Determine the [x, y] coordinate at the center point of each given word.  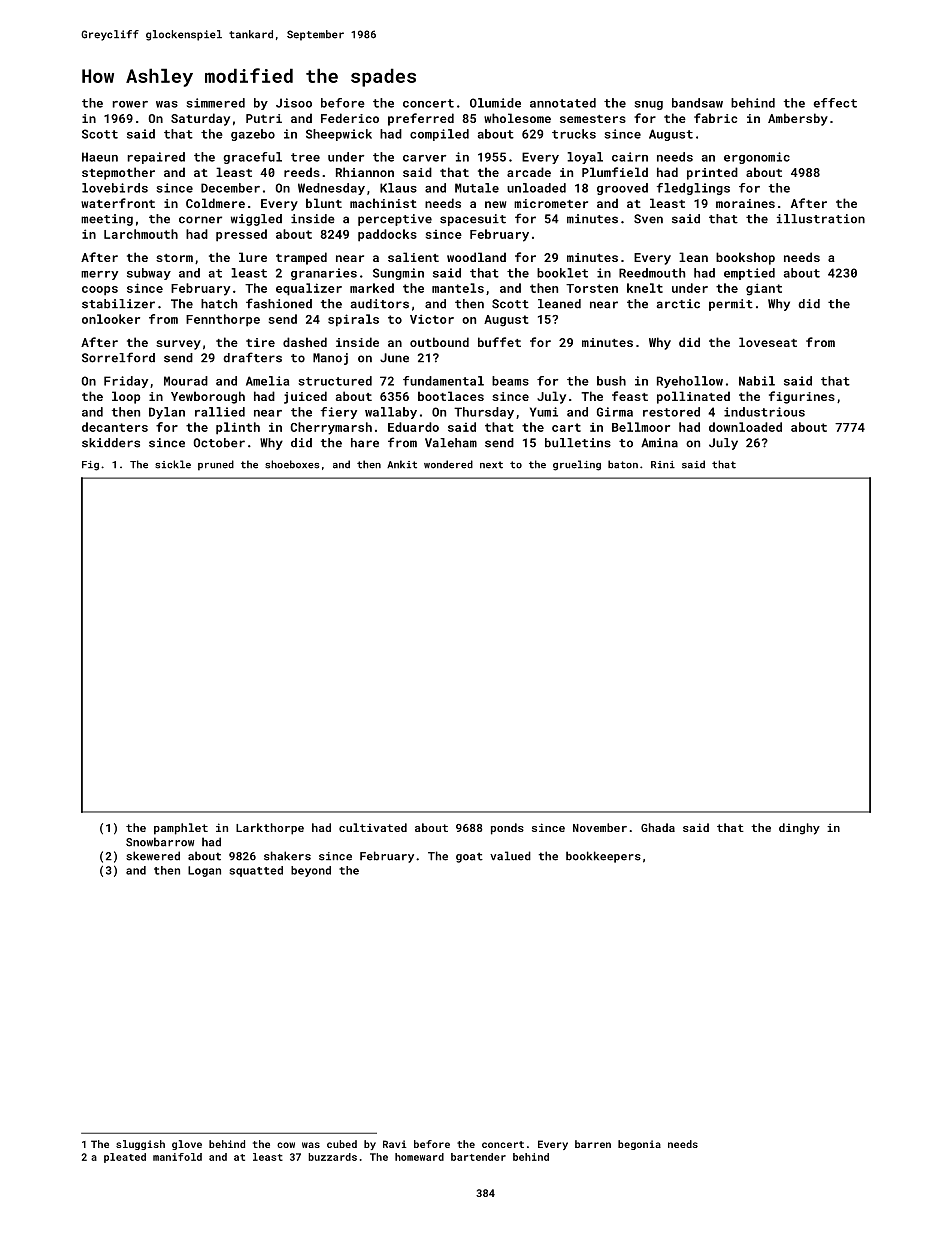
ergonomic [757, 158]
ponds [507, 829]
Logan [204, 871]
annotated [563, 103]
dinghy [799, 829]
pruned [216, 465]
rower [130, 104]
